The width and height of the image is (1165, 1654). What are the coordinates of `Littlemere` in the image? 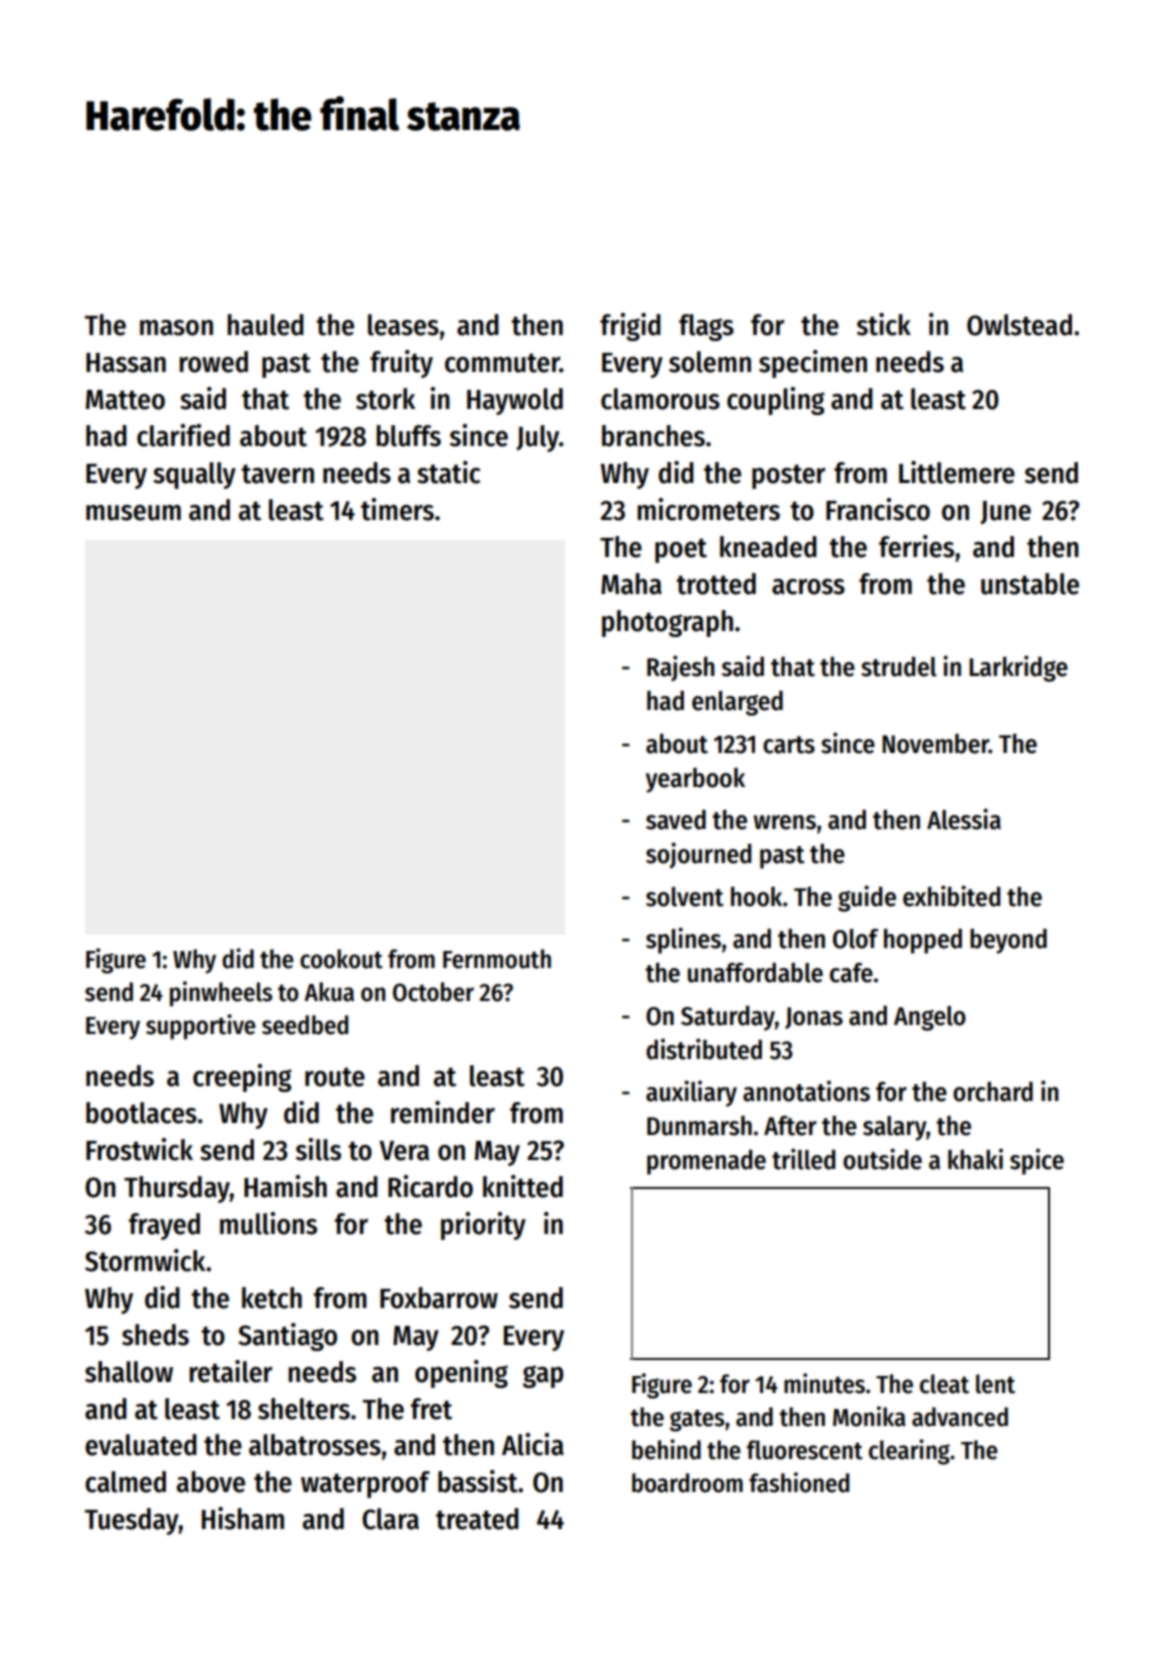 It's located at (957, 472).
